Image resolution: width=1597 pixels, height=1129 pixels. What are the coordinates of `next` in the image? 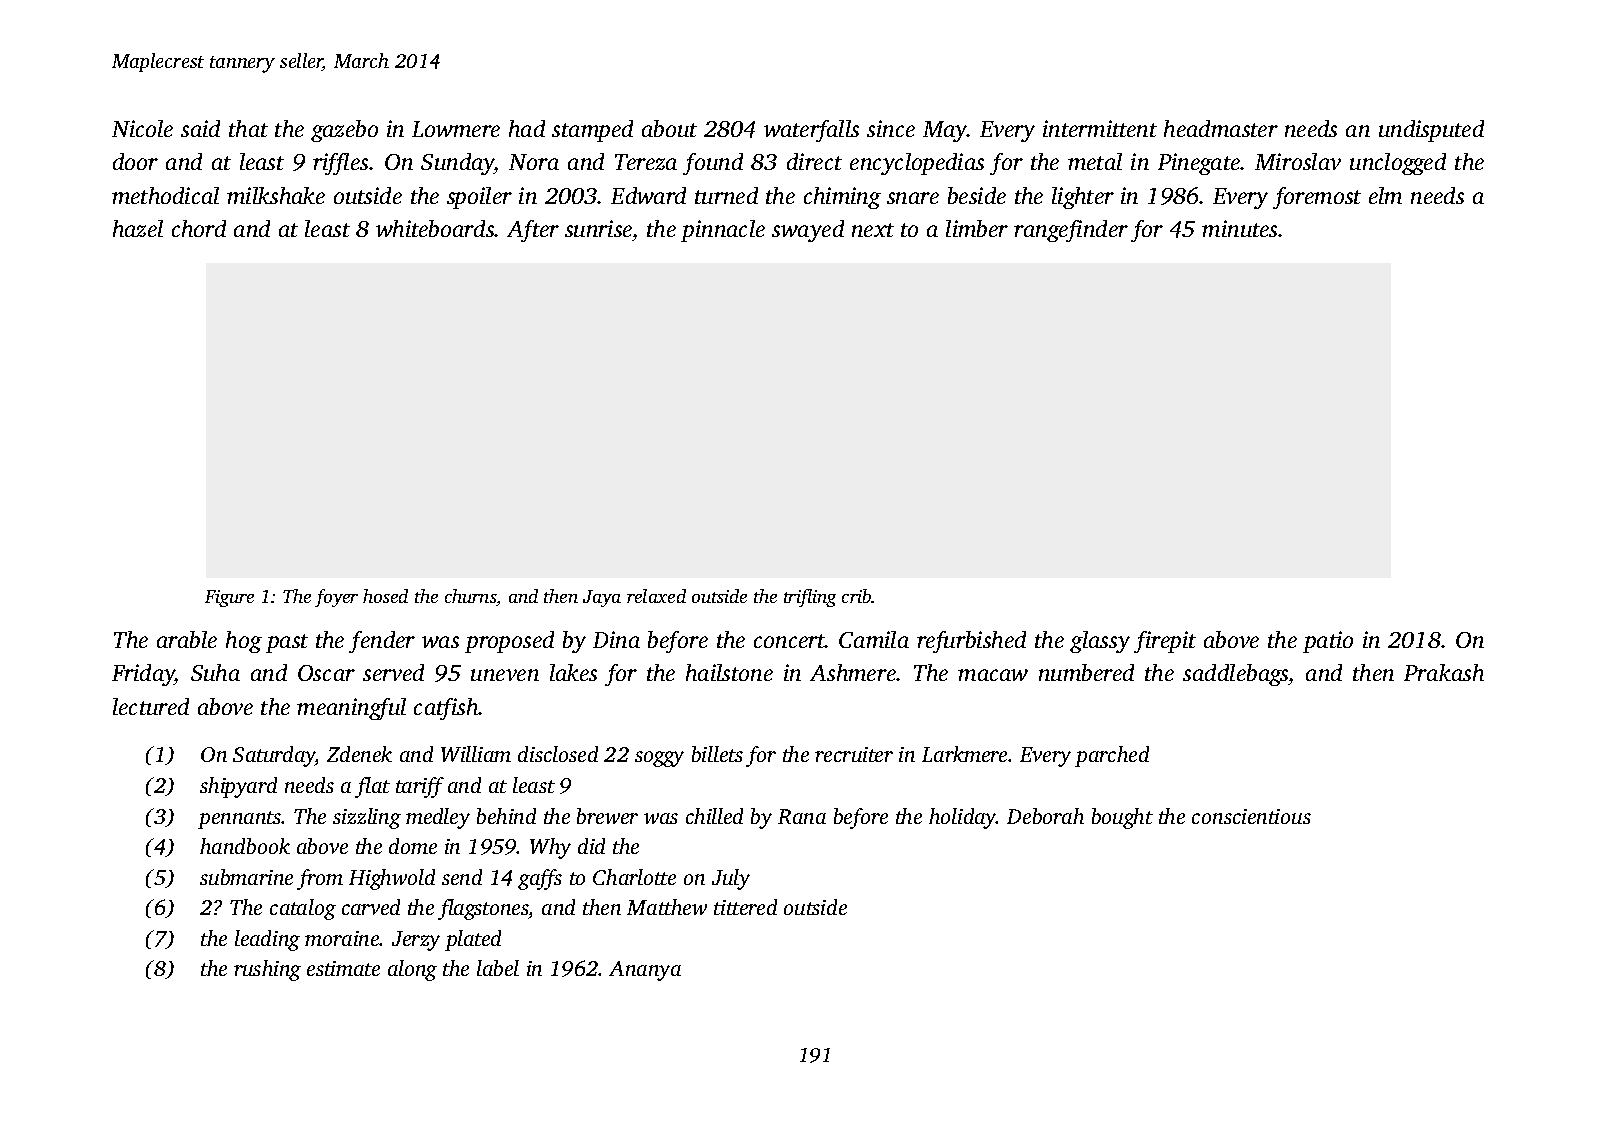 It's located at (873, 230).
